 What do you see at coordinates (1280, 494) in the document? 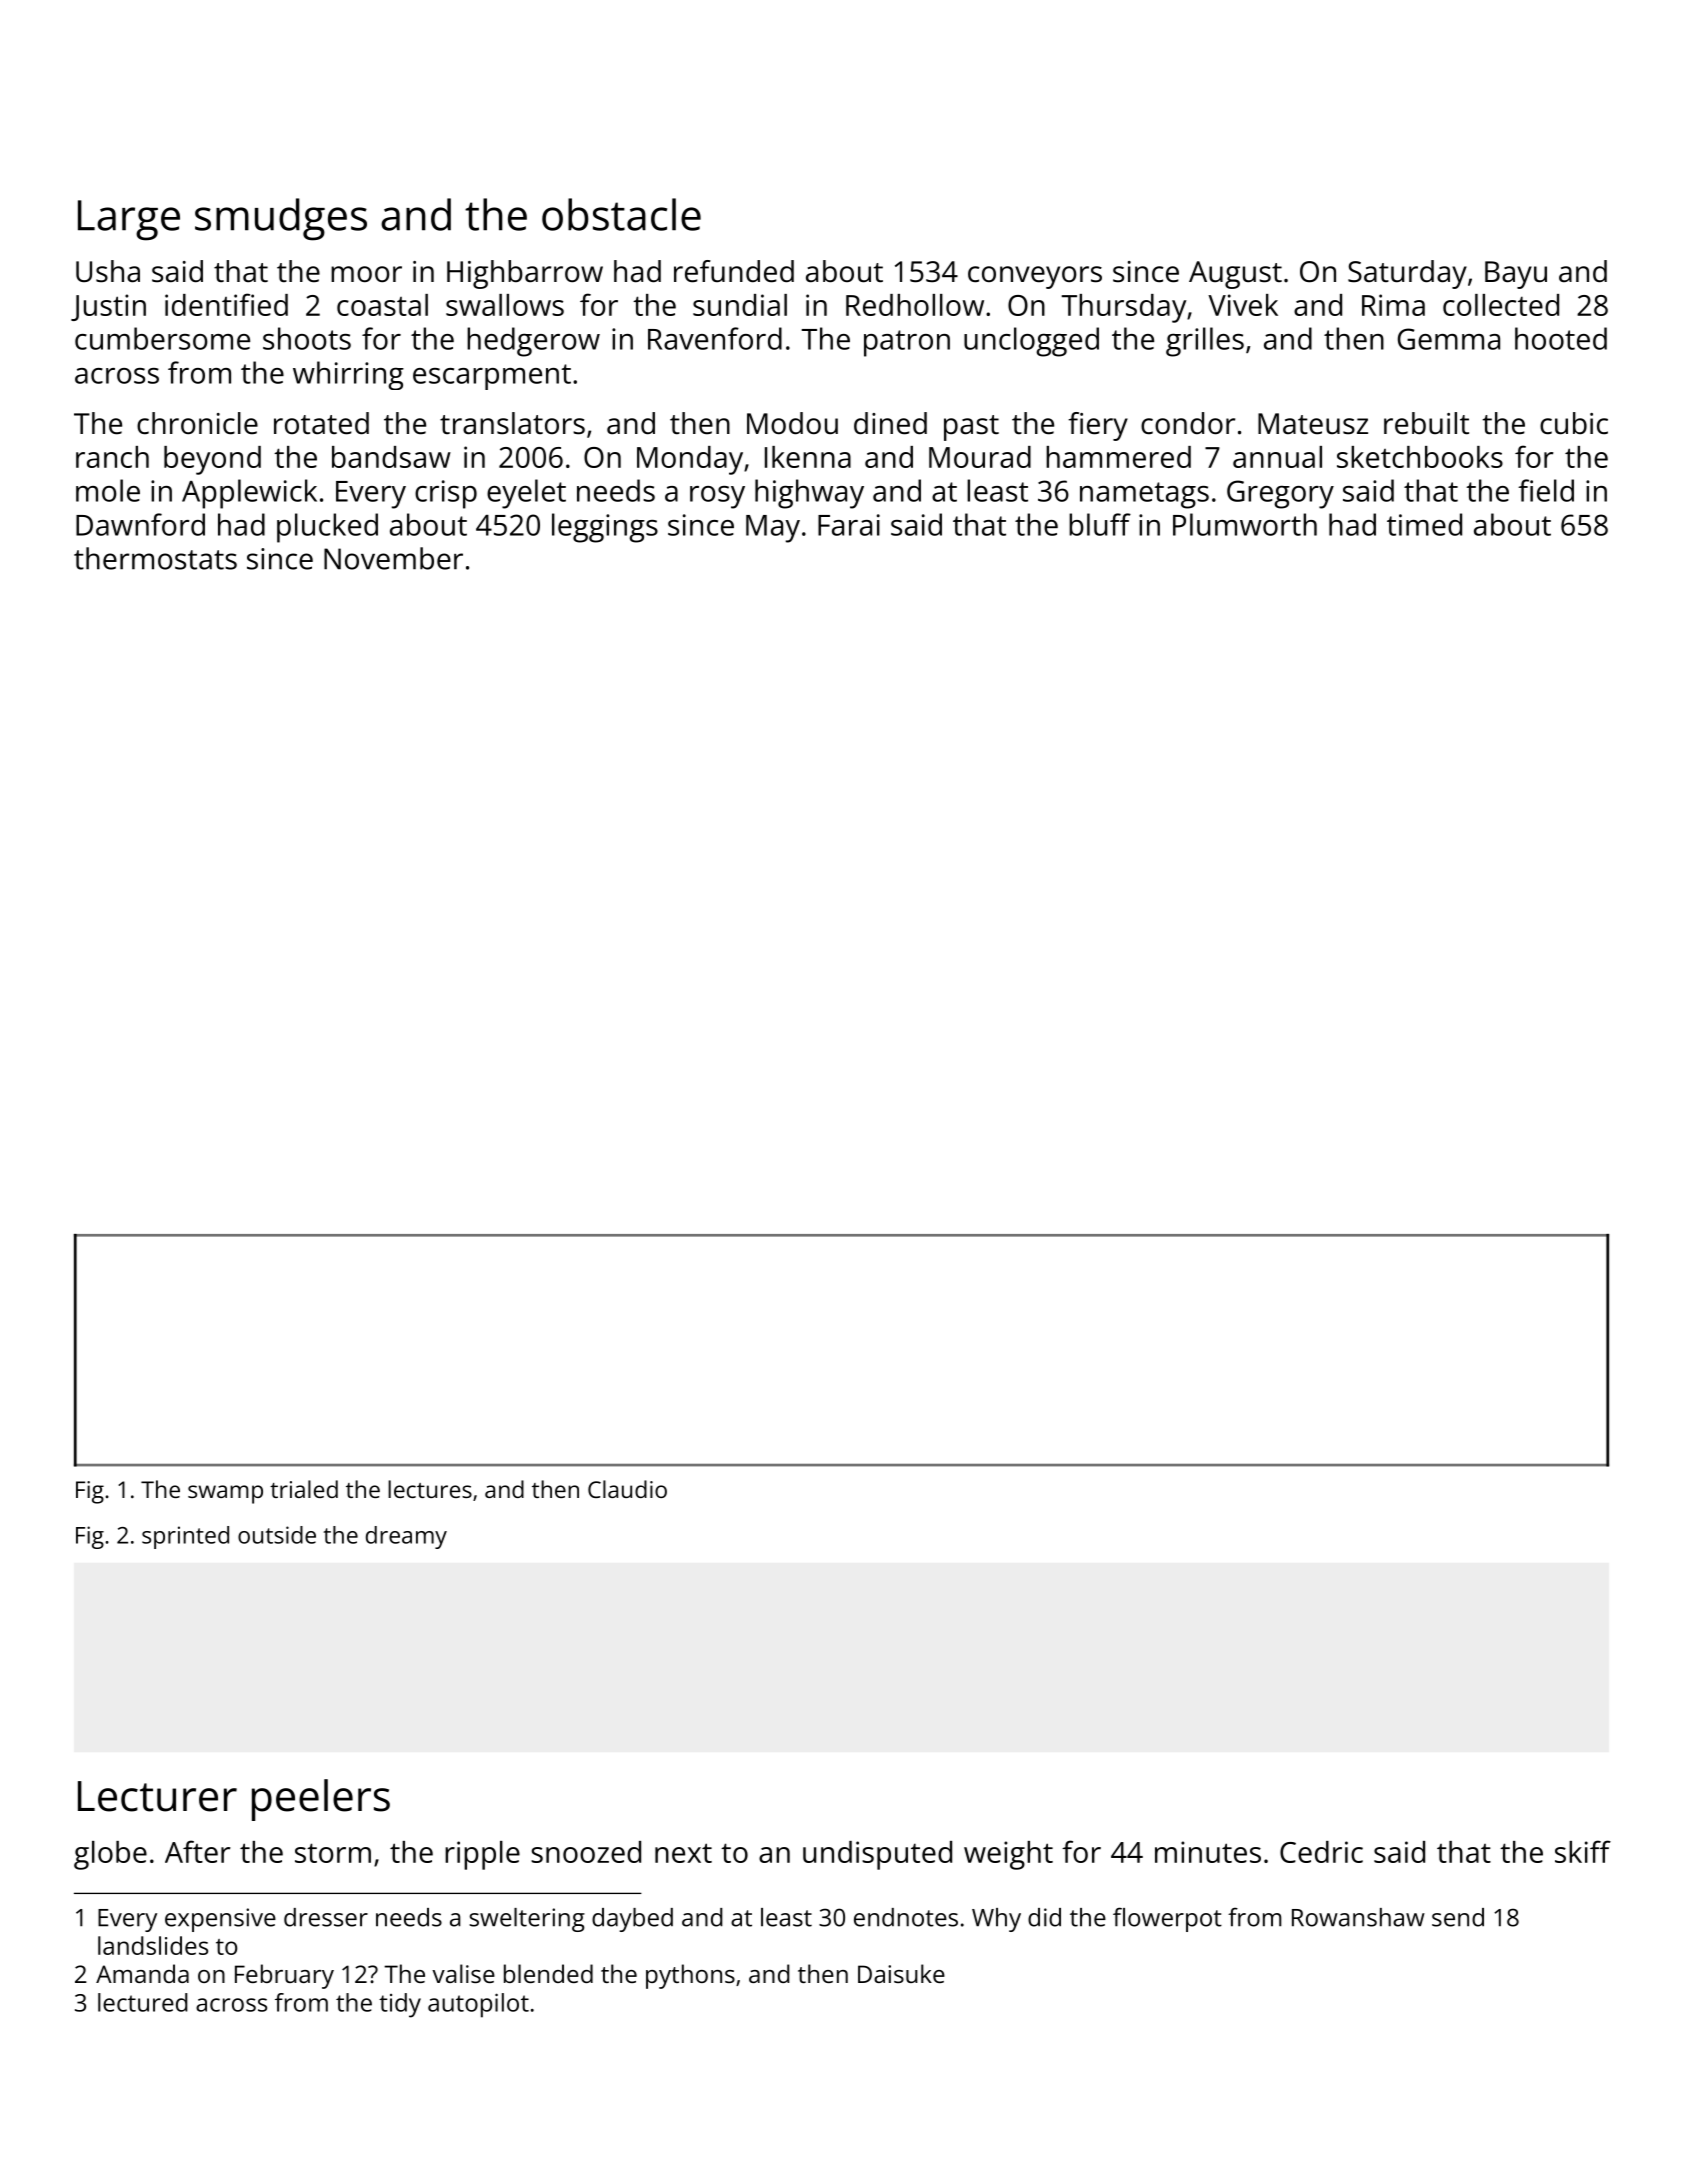
I see `Gregory` at bounding box center [1280, 494].
